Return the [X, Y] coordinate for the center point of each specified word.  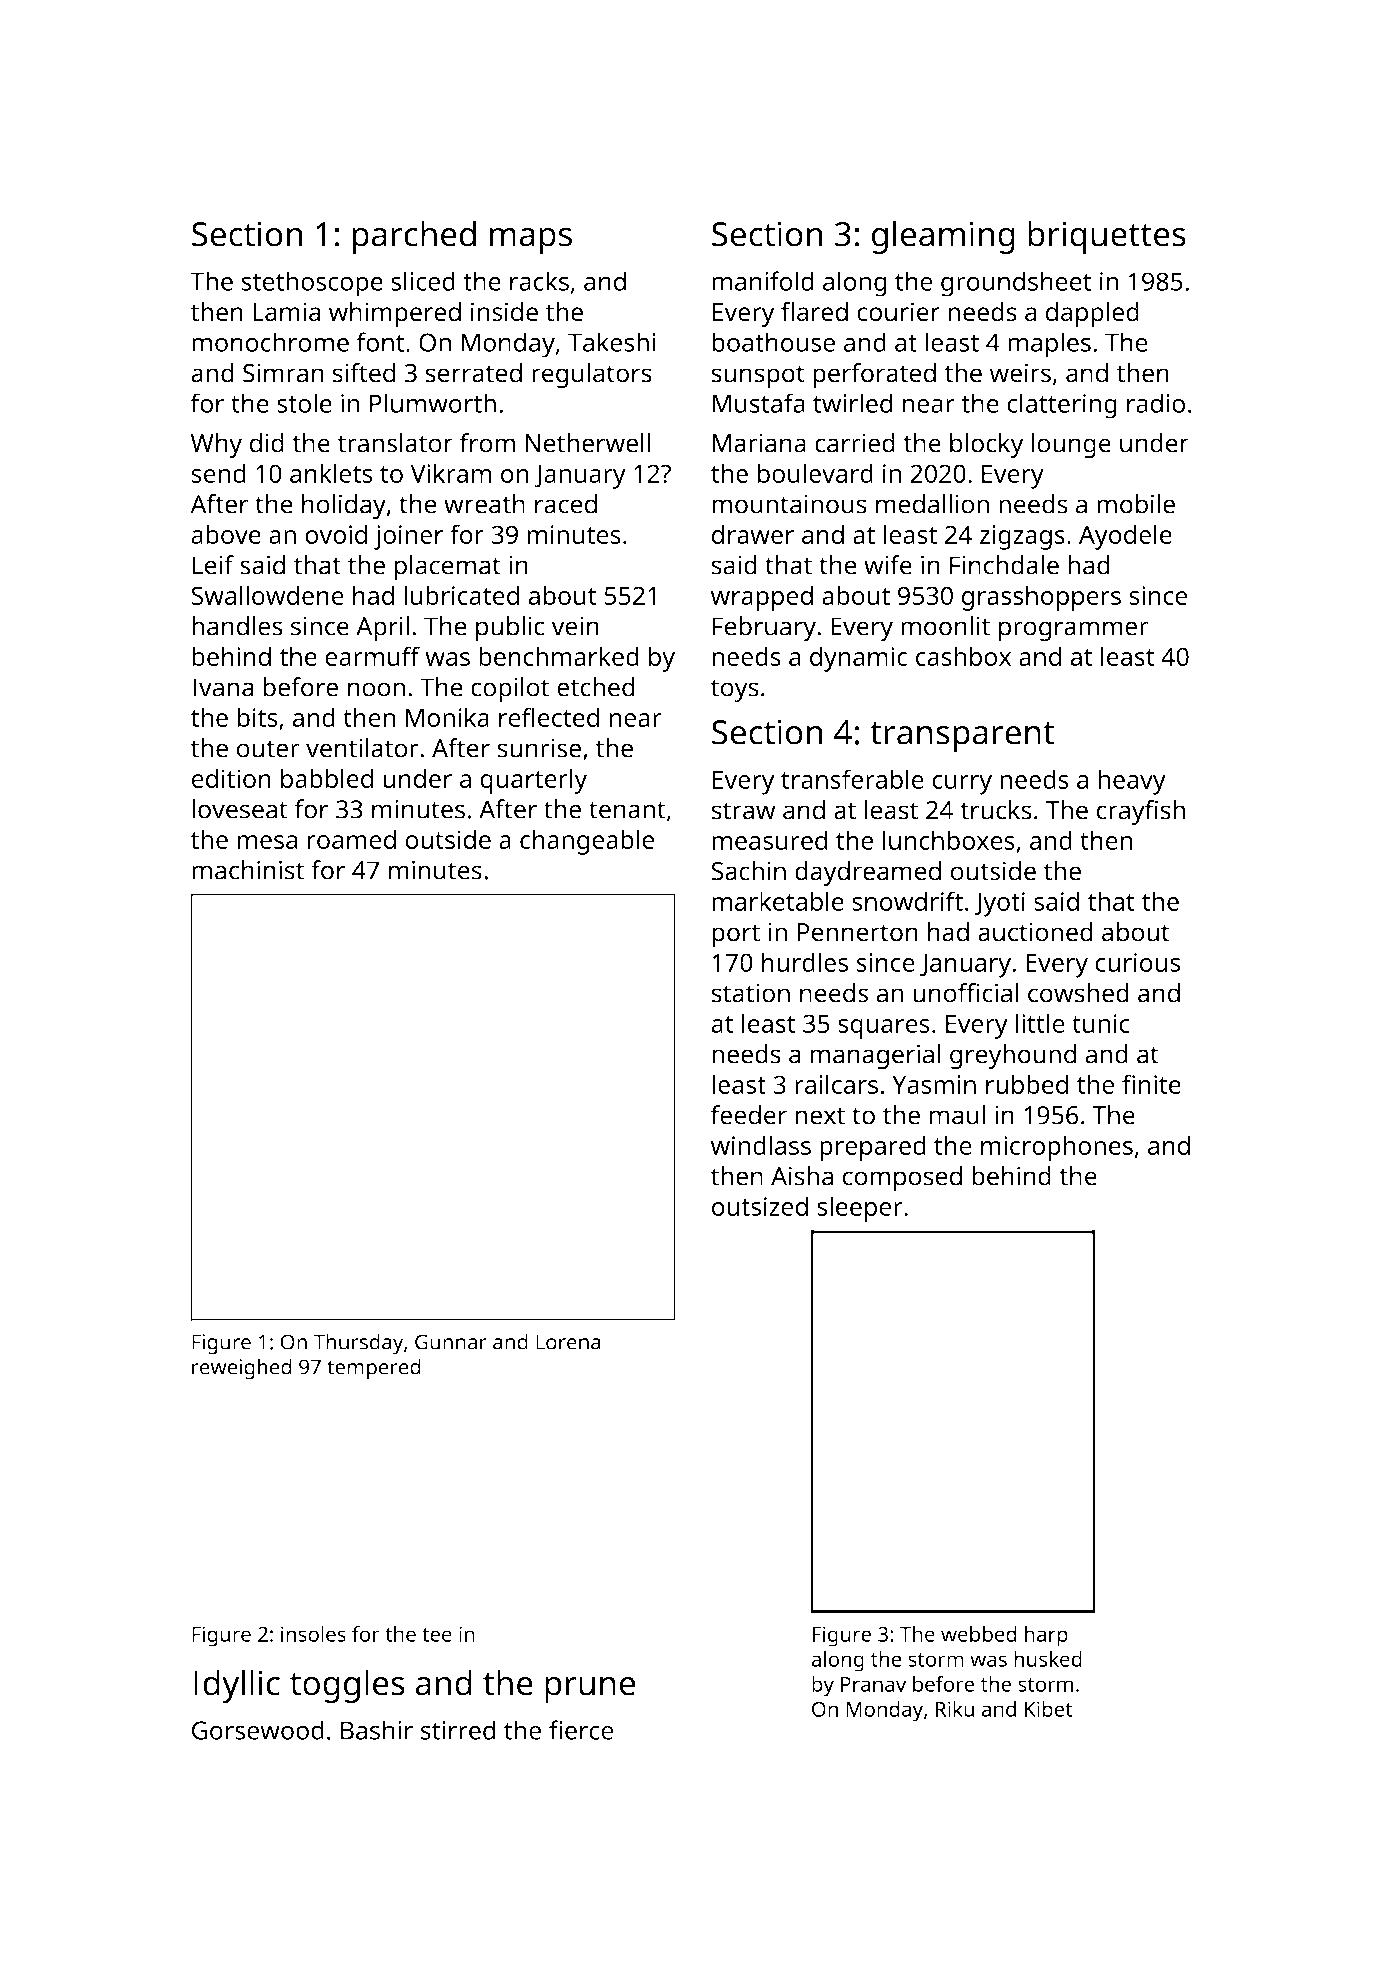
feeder [749, 1115]
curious [1137, 962]
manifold [763, 281]
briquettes [1107, 237]
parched [414, 237]
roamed [351, 839]
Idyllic [237, 1686]
